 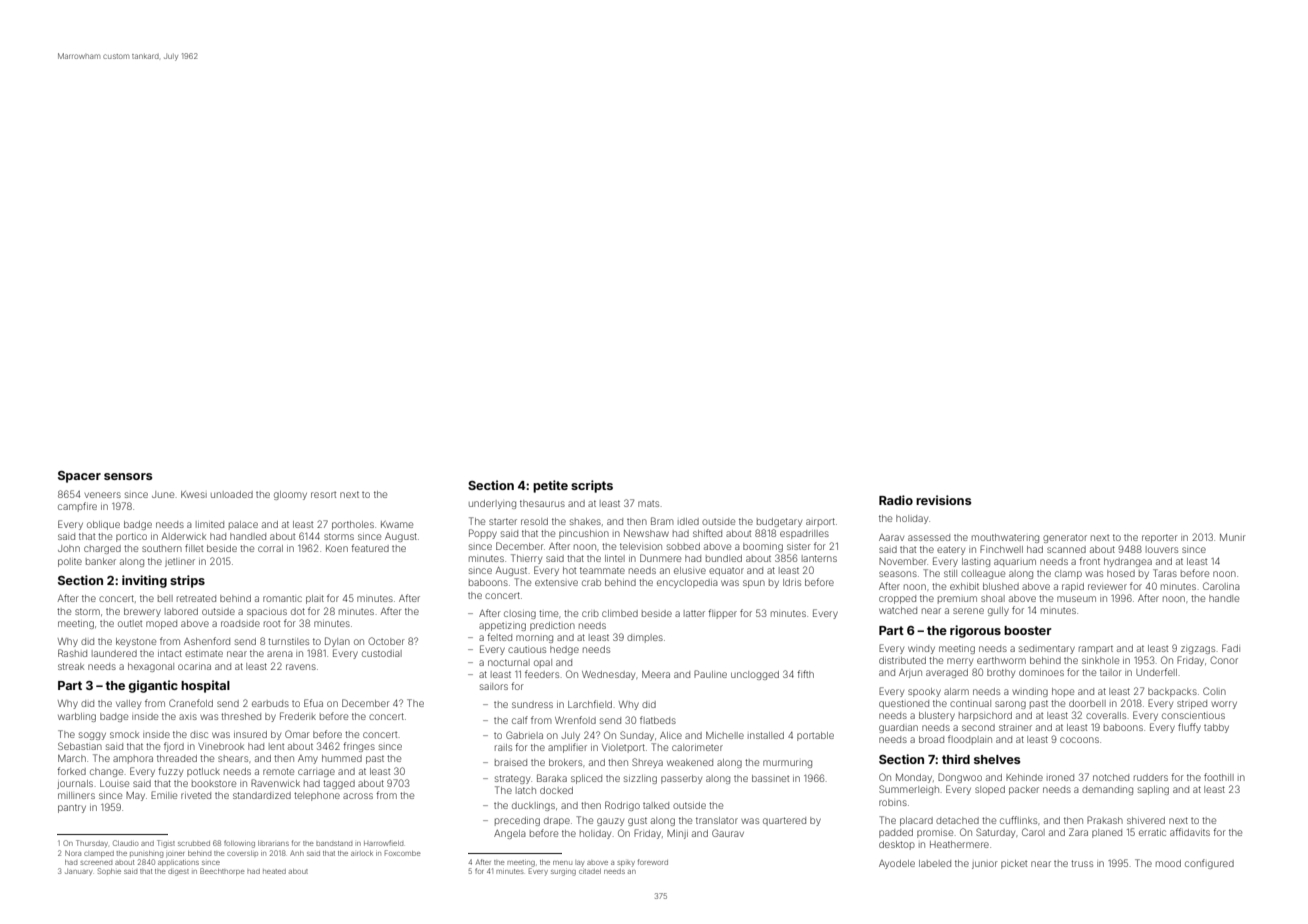 What do you see at coordinates (153, 686) in the image?
I see `gigantic` at bounding box center [153, 686].
